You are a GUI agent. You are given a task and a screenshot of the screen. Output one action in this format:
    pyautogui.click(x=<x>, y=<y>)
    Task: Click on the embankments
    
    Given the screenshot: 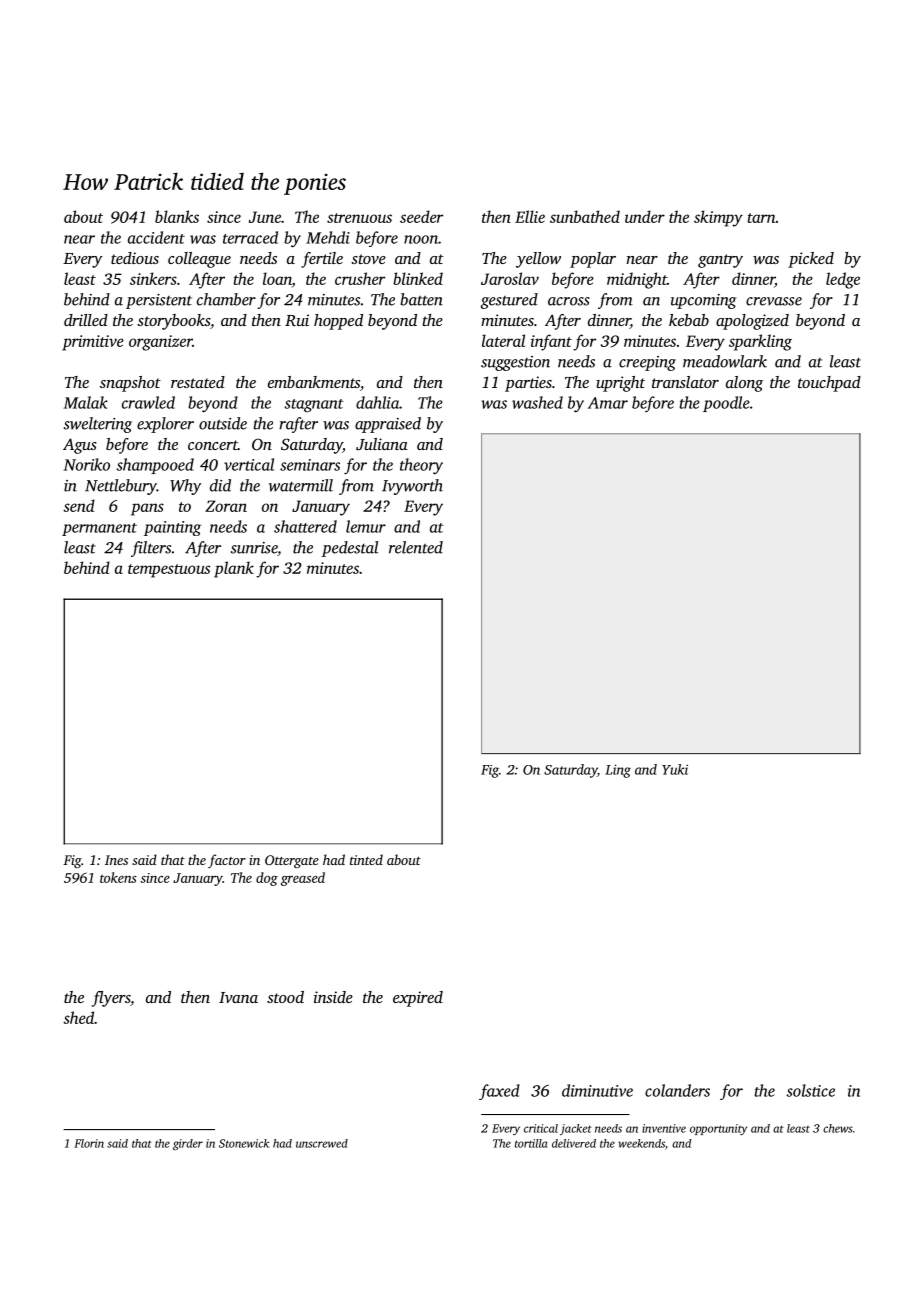 What is the action you would take?
    pyautogui.click(x=314, y=382)
